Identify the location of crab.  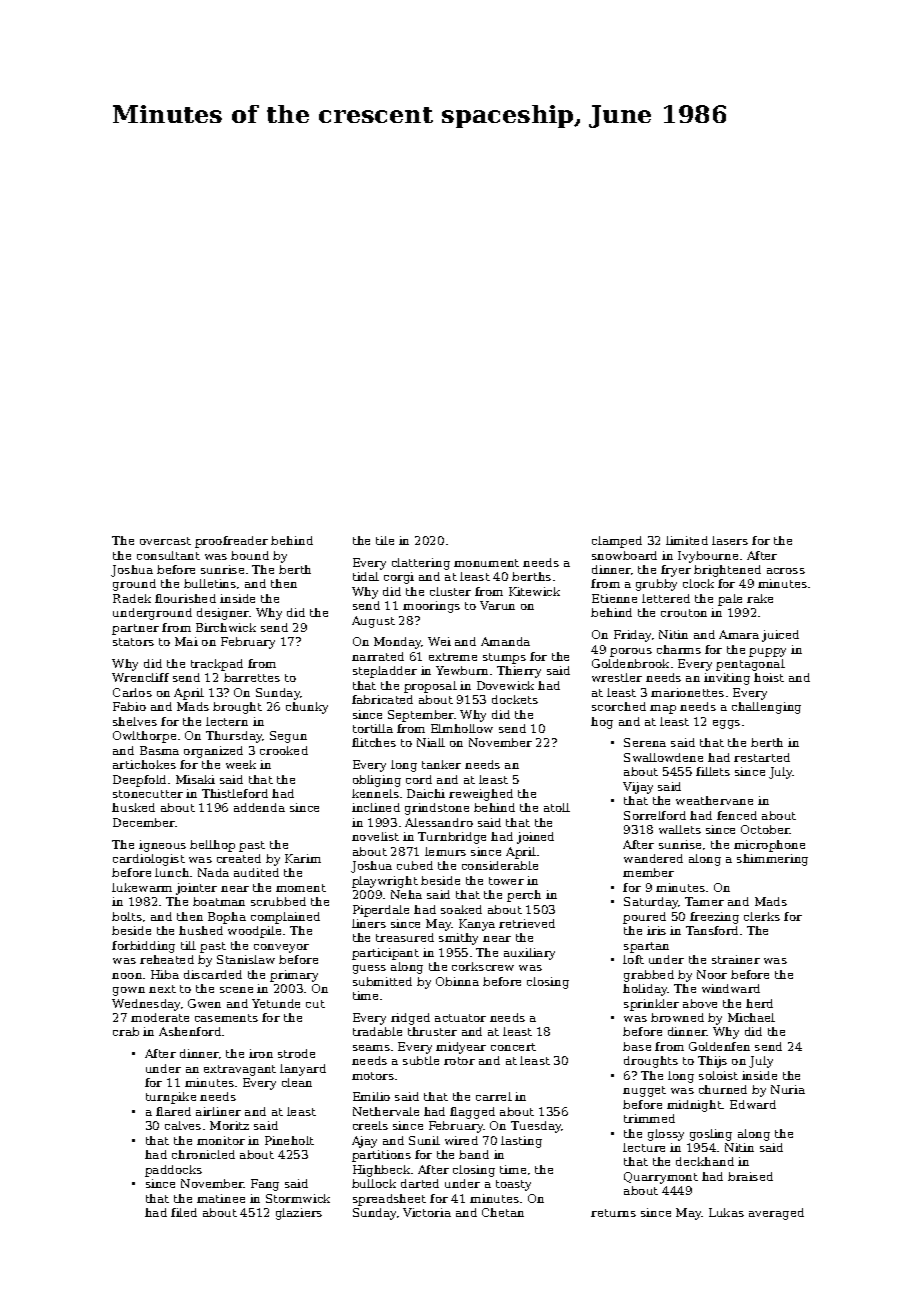
(126, 1031).
